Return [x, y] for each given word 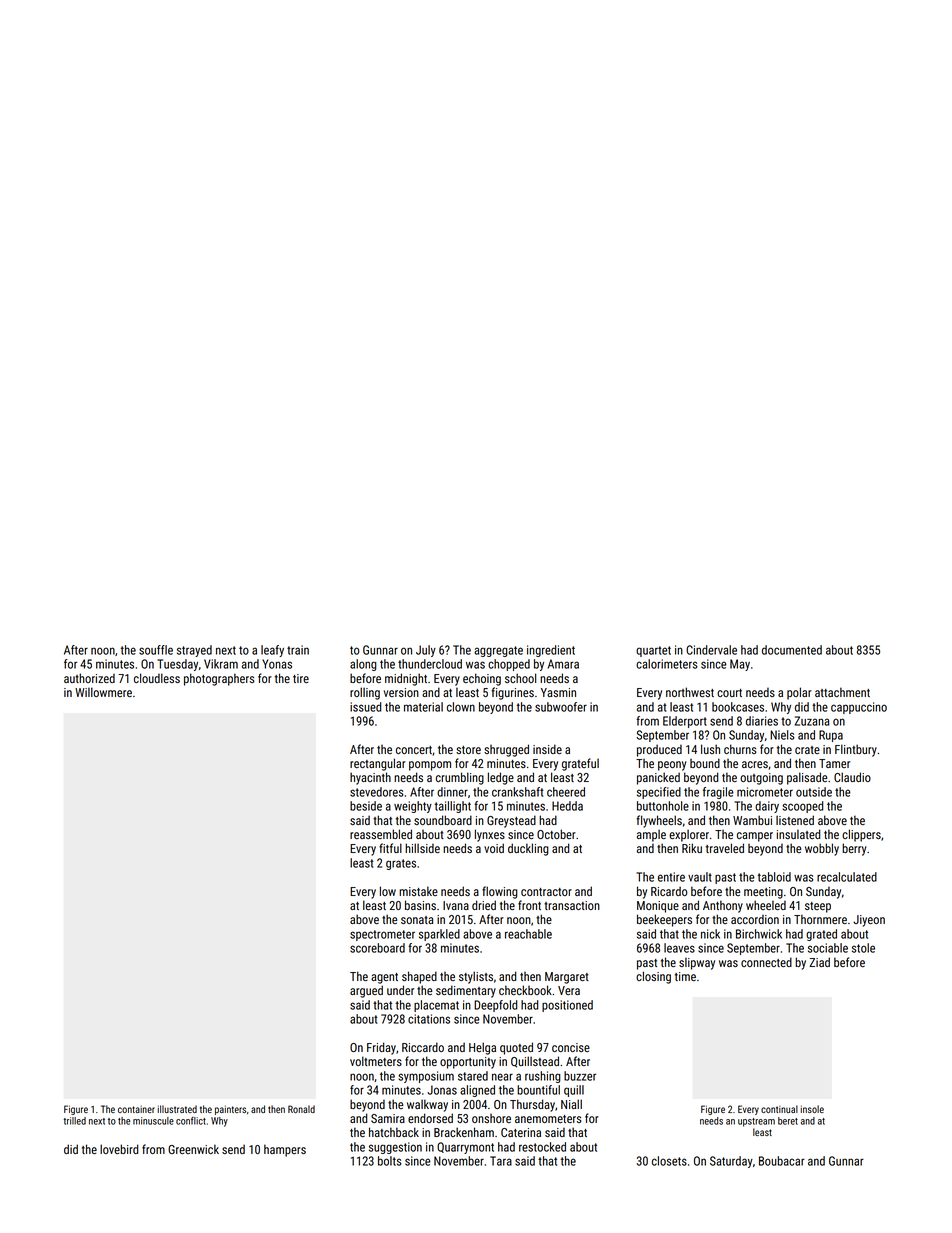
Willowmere [103, 692]
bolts [390, 1161]
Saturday [731, 1162]
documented [792, 650]
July [426, 651]
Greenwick [193, 1149]
